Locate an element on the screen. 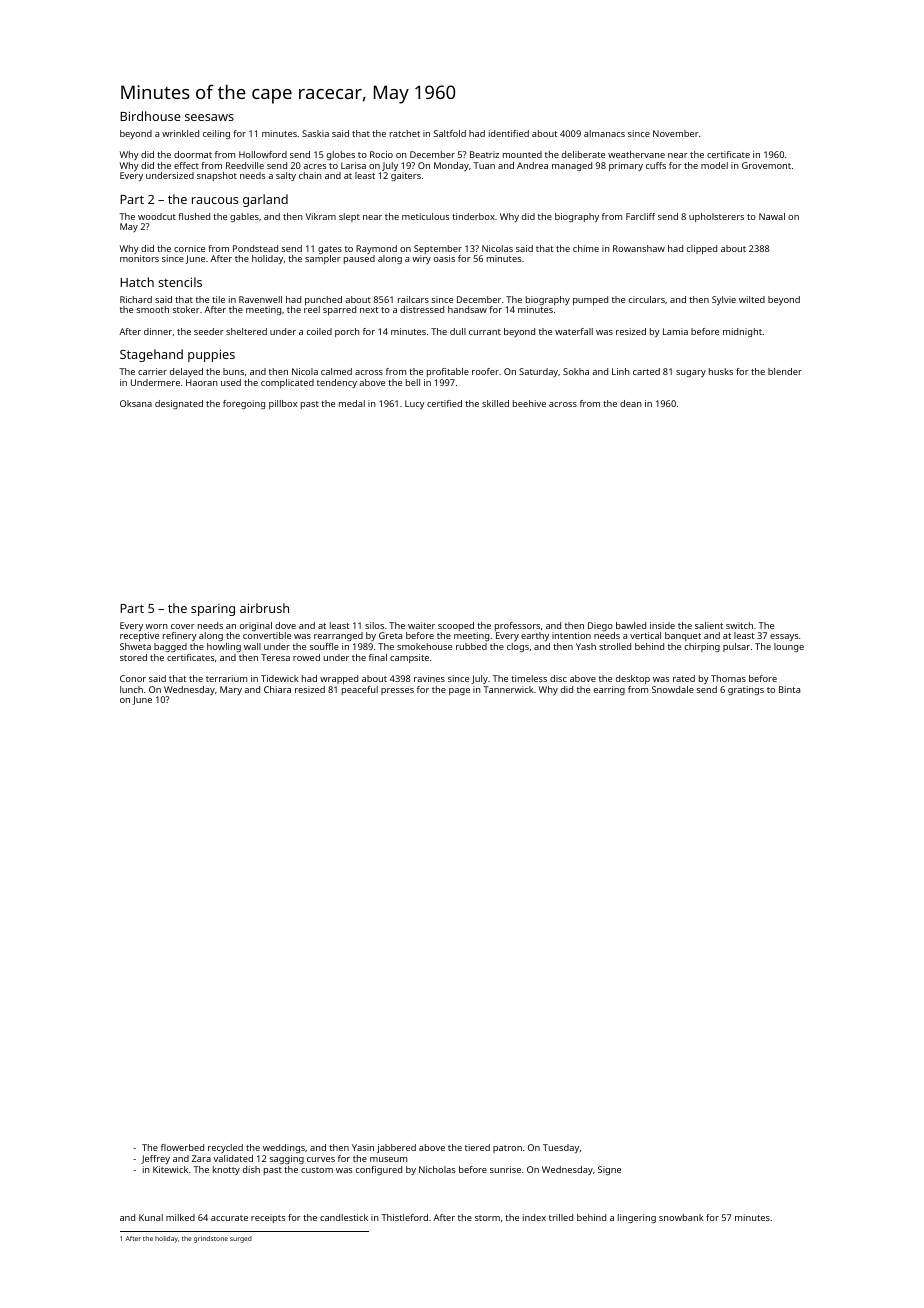 This screenshot has width=924, height=1308. Zara is located at coordinates (201, 1158).
